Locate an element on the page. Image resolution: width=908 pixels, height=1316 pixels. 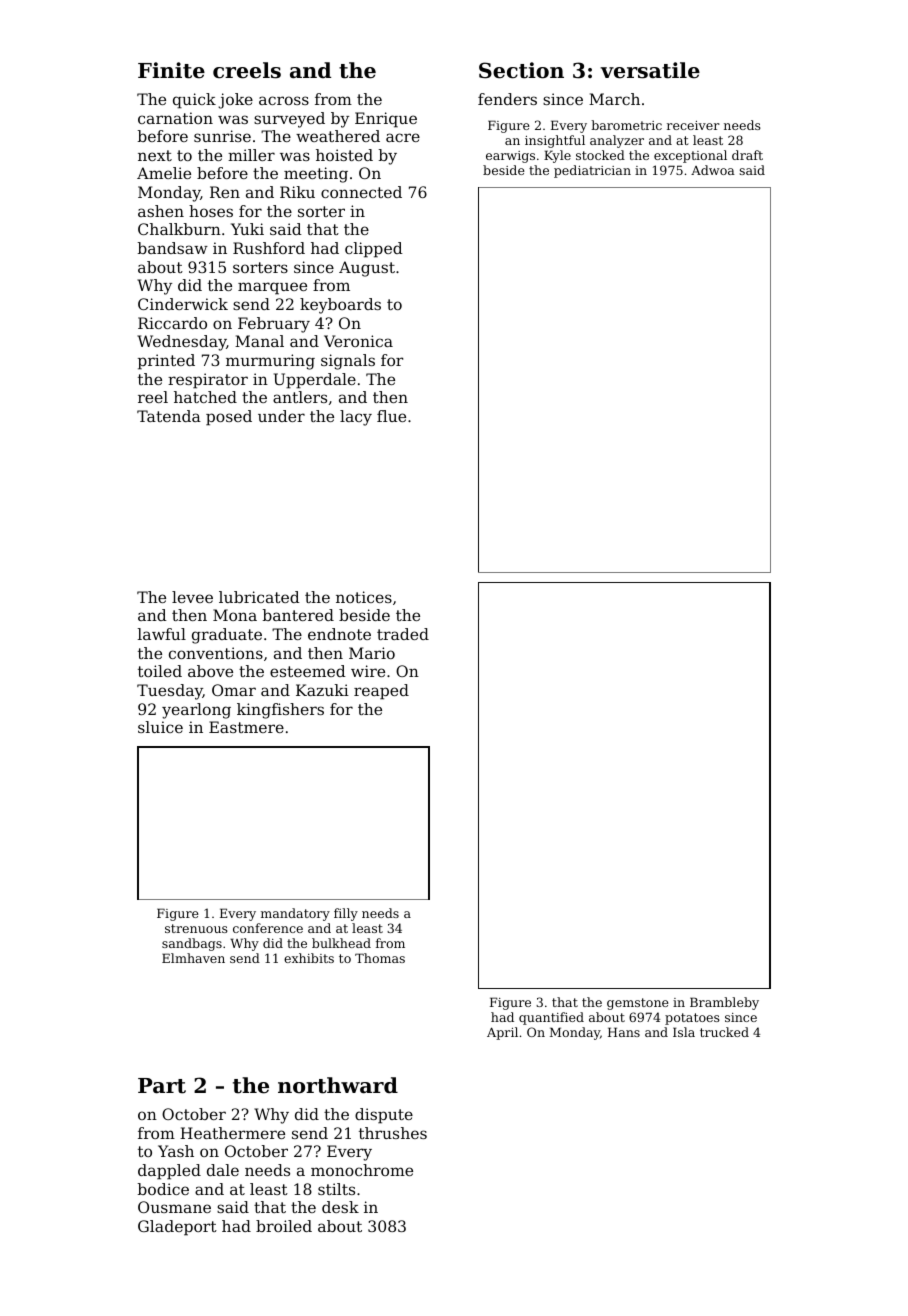
Section is located at coordinates (521, 70).
